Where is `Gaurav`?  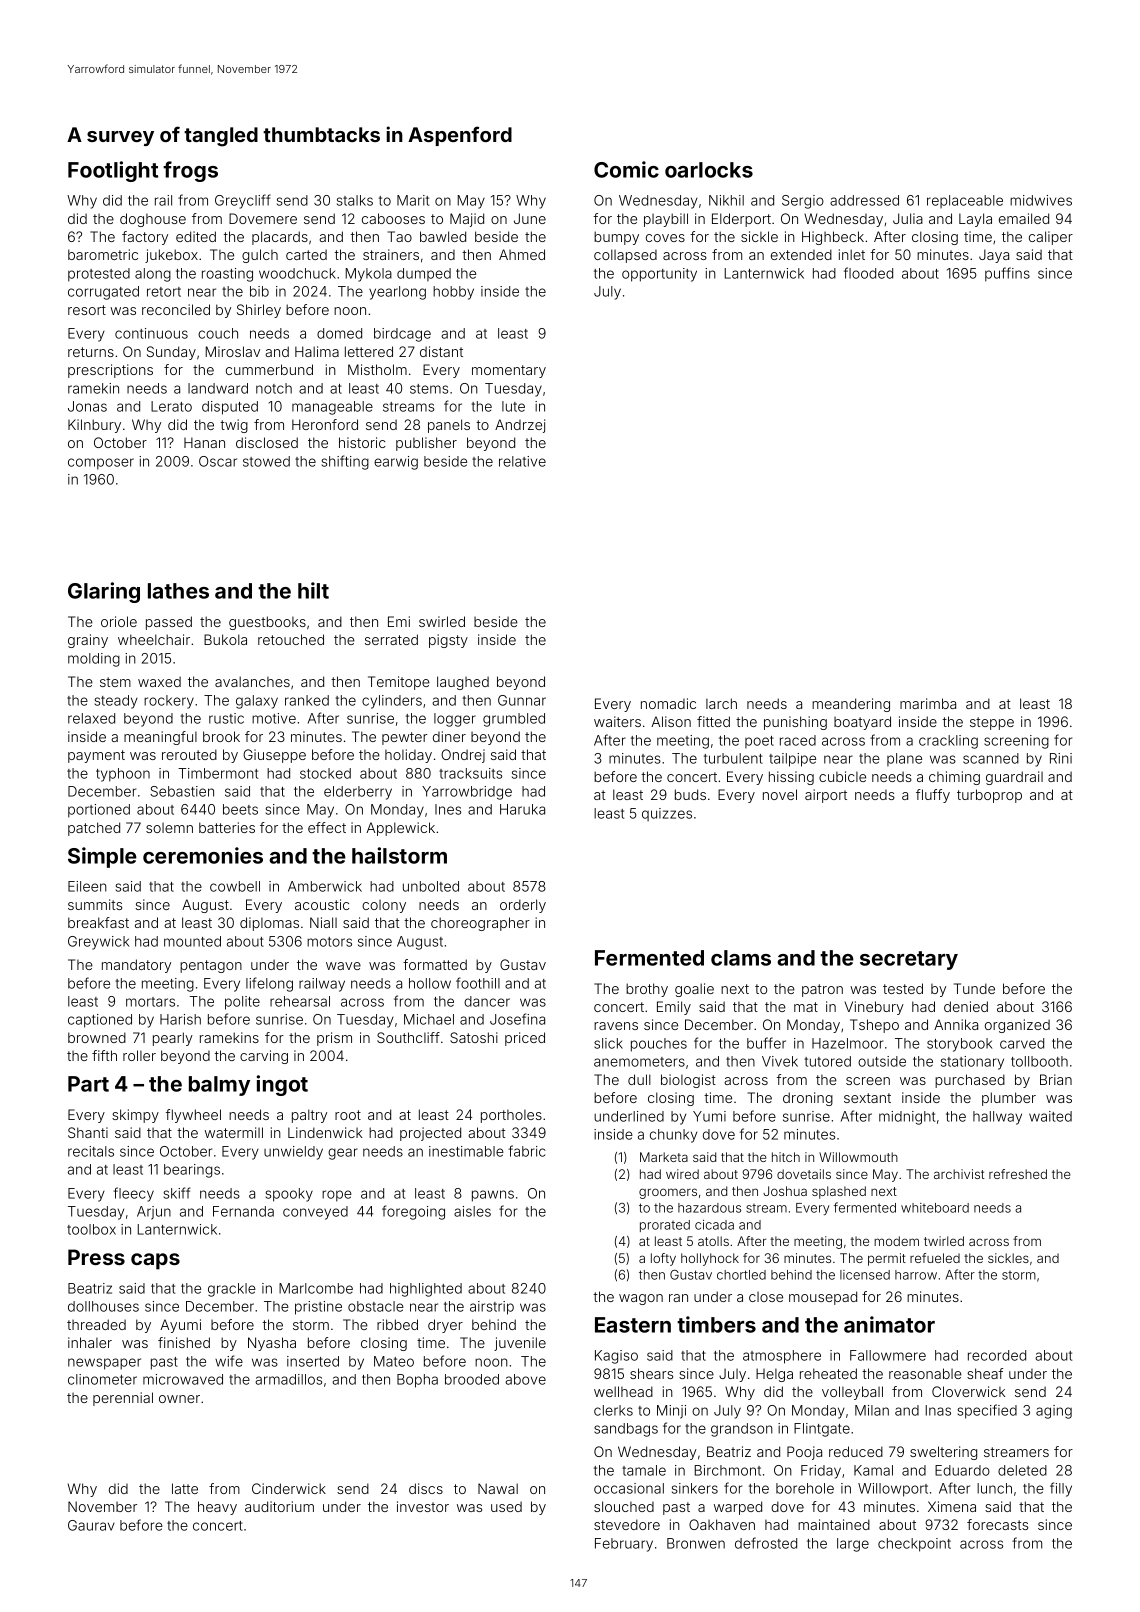
Gaurav is located at coordinates (91, 1525).
